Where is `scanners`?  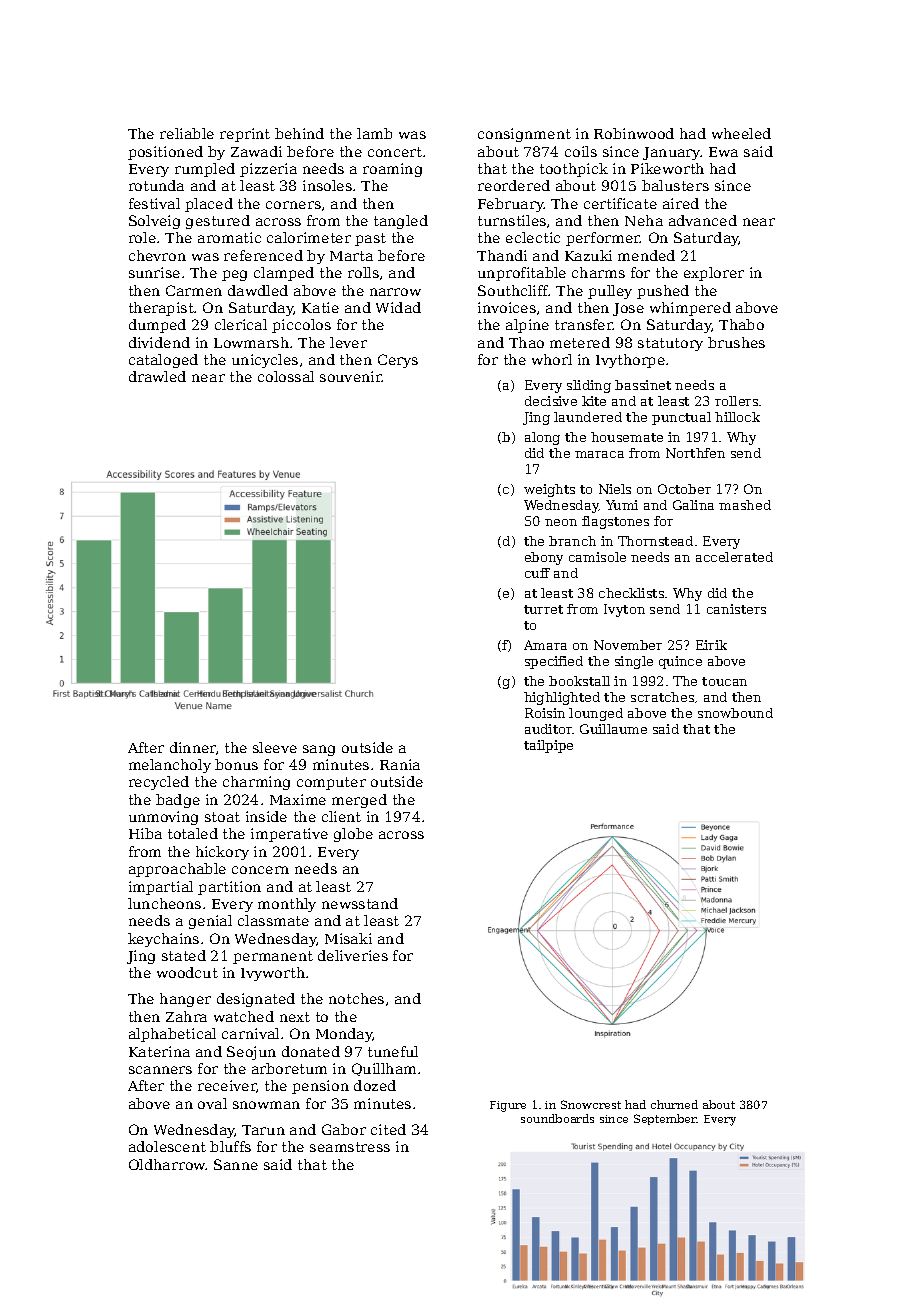 scanners is located at coordinates (160, 1070).
